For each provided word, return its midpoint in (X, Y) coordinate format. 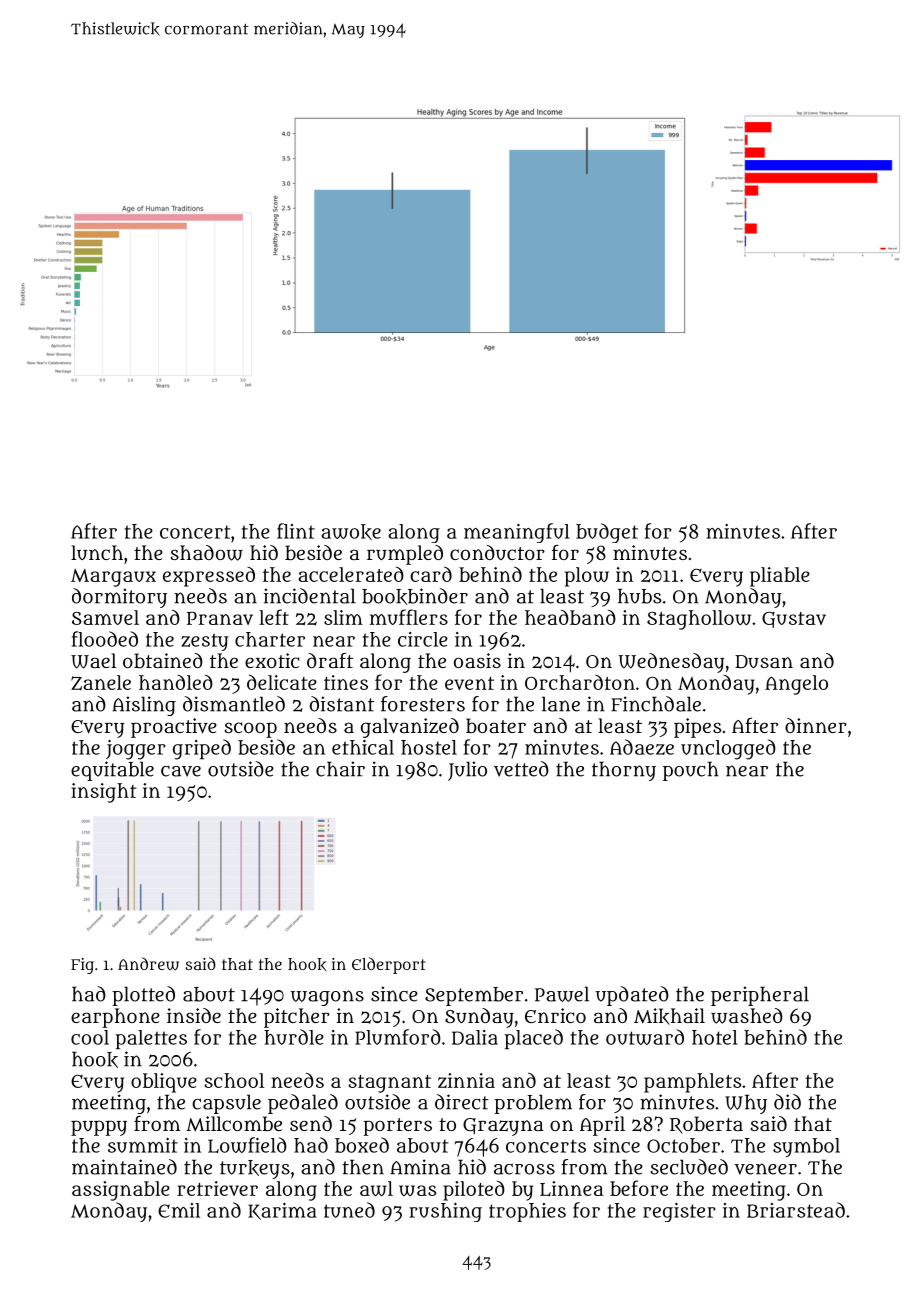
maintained (124, 1167)
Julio (467, 771)
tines (346, 682)
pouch (691, 771)
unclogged (728, 749)
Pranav (220, 618)
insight (104, 793)
